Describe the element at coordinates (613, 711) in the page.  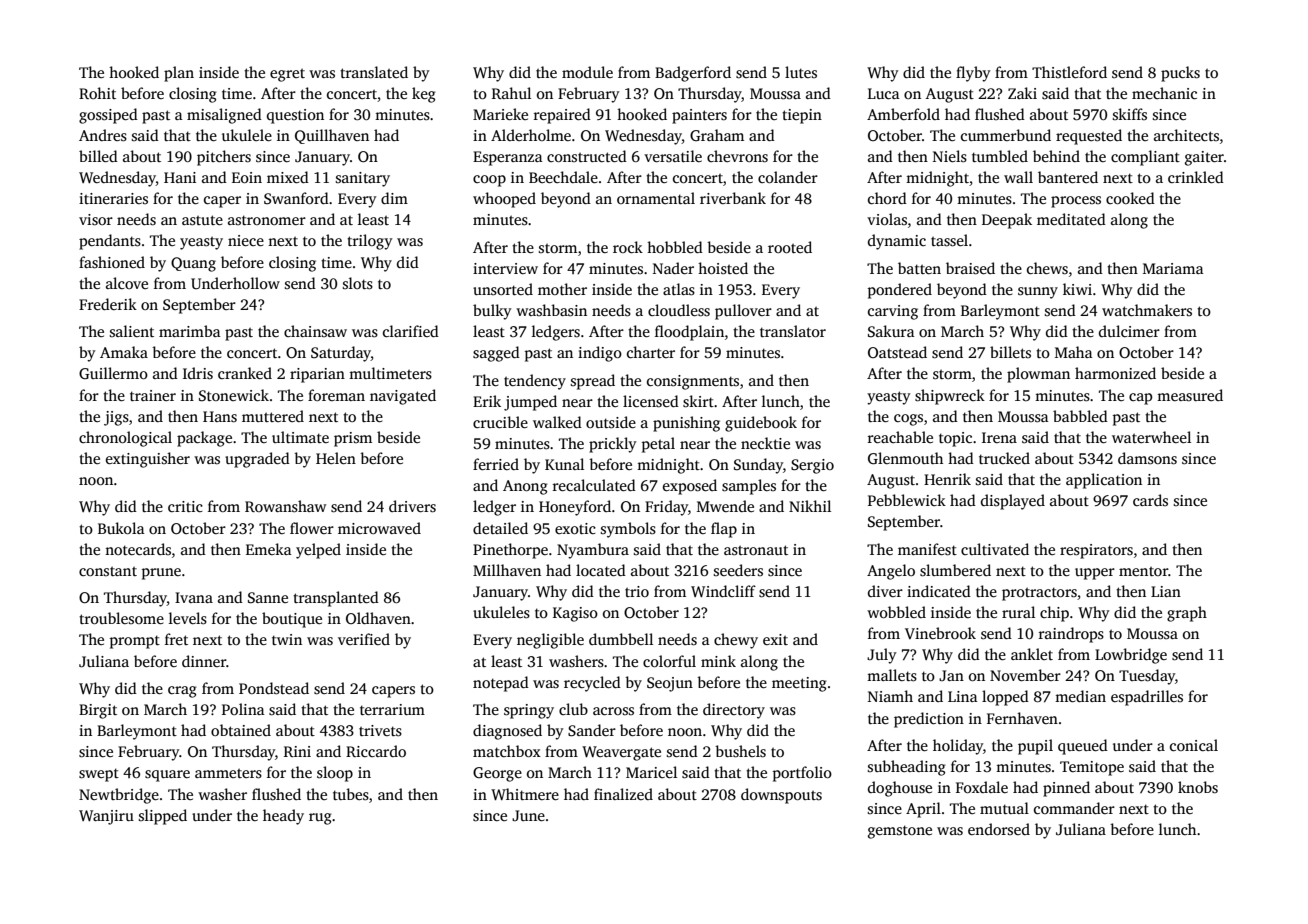
I see `across` at that location.
